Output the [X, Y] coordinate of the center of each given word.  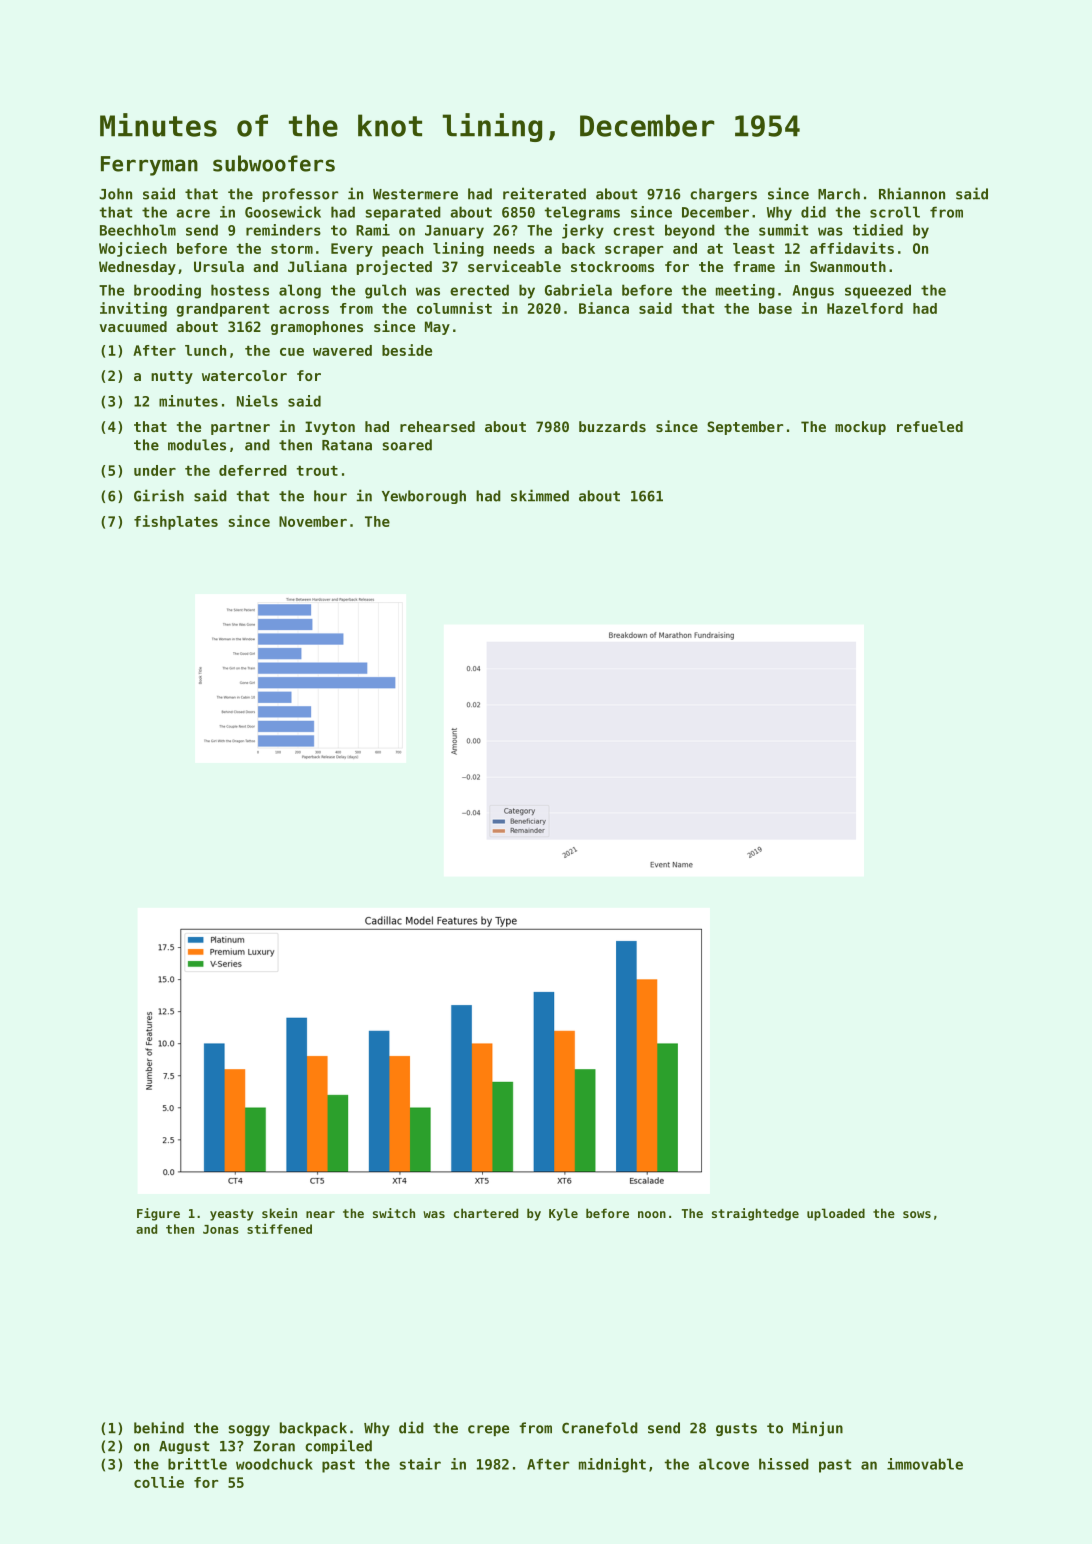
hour [330, 496]
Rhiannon [912, 193]
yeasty [232, 1215]
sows [917, 1214]
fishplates [176, 522]
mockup [860, 428]
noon [652, 1214]
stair [420, 1464]
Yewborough [424, 497]
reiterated [544, 193]
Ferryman [149, 166]
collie [159, 1482]
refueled [930, 426]
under [155, 470]
